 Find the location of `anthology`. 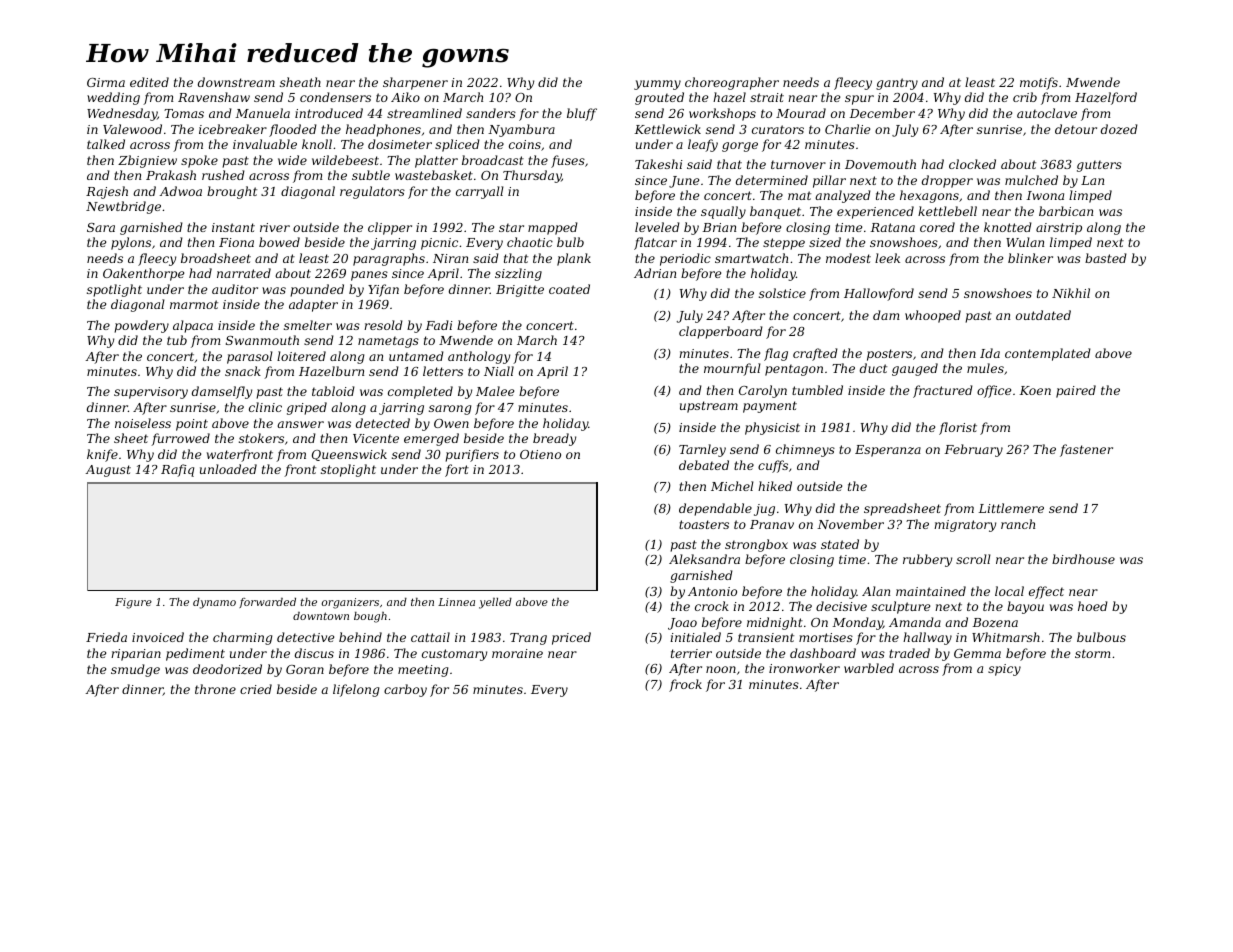

anthology is located at coordinates (479, 357).
